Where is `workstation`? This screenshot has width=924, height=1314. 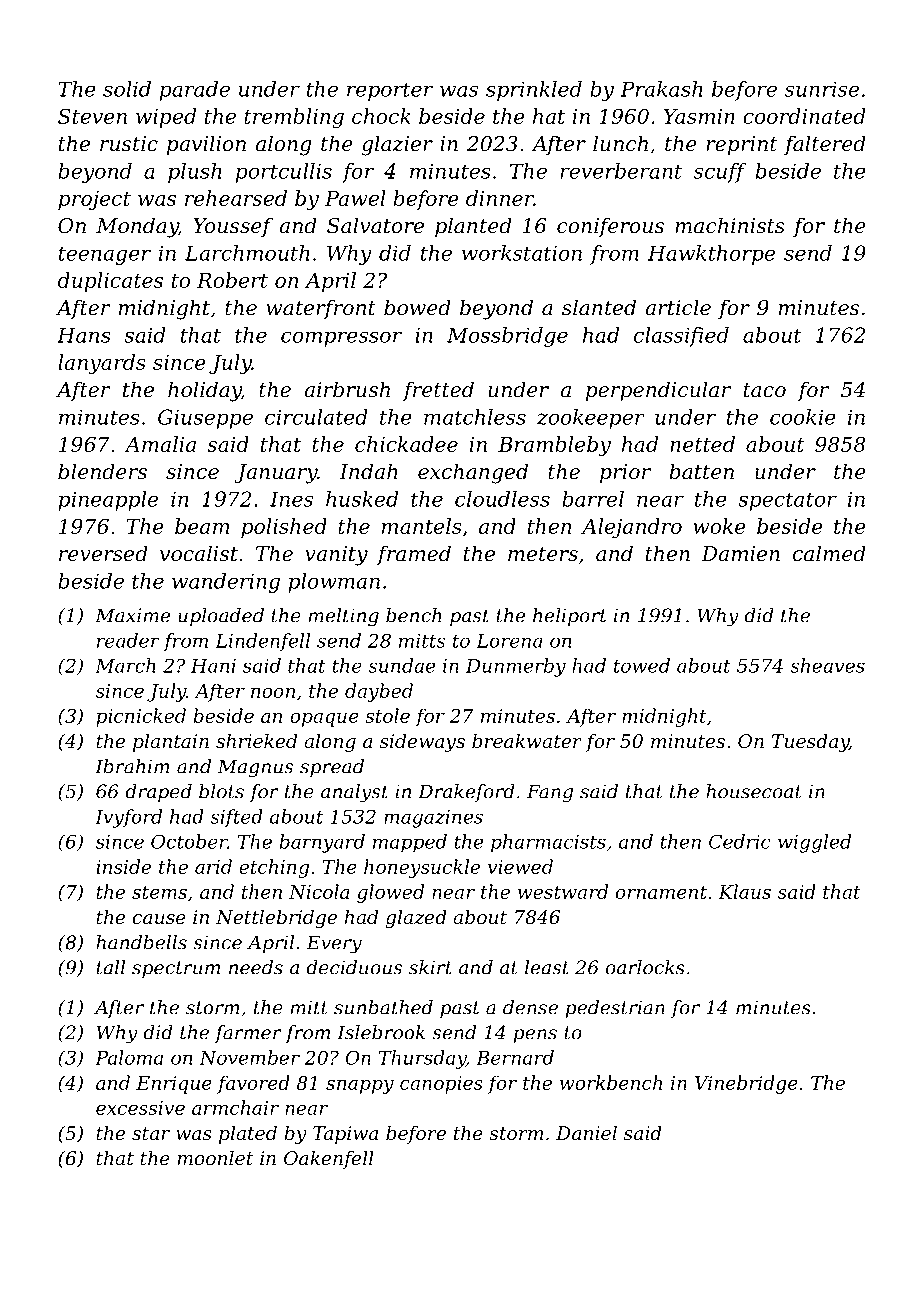 workstation is located at coordinates (522, 253).
